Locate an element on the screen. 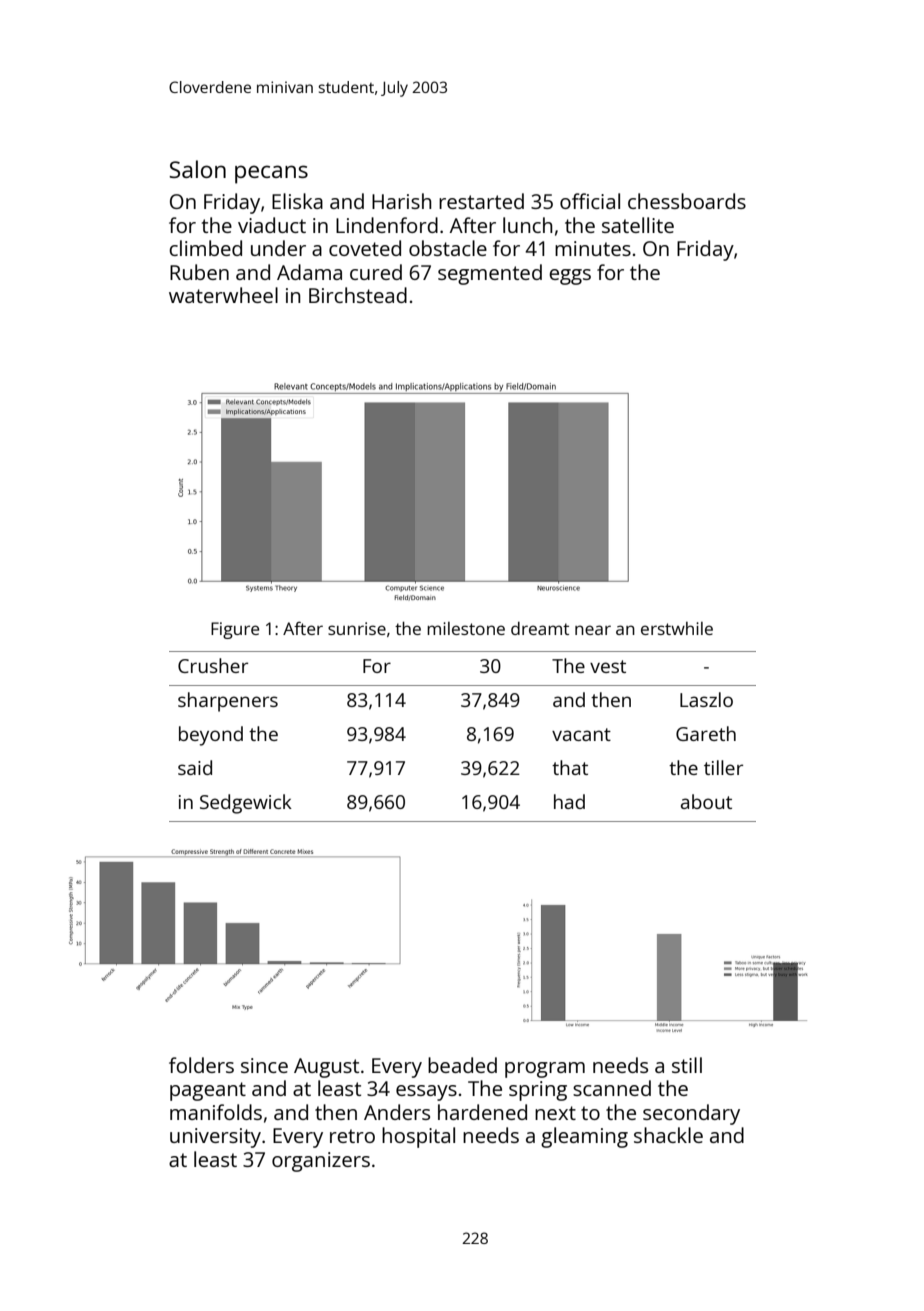 The height and width of the screenshot is (1311, 924). next is located at coordinates (555, 1113).
